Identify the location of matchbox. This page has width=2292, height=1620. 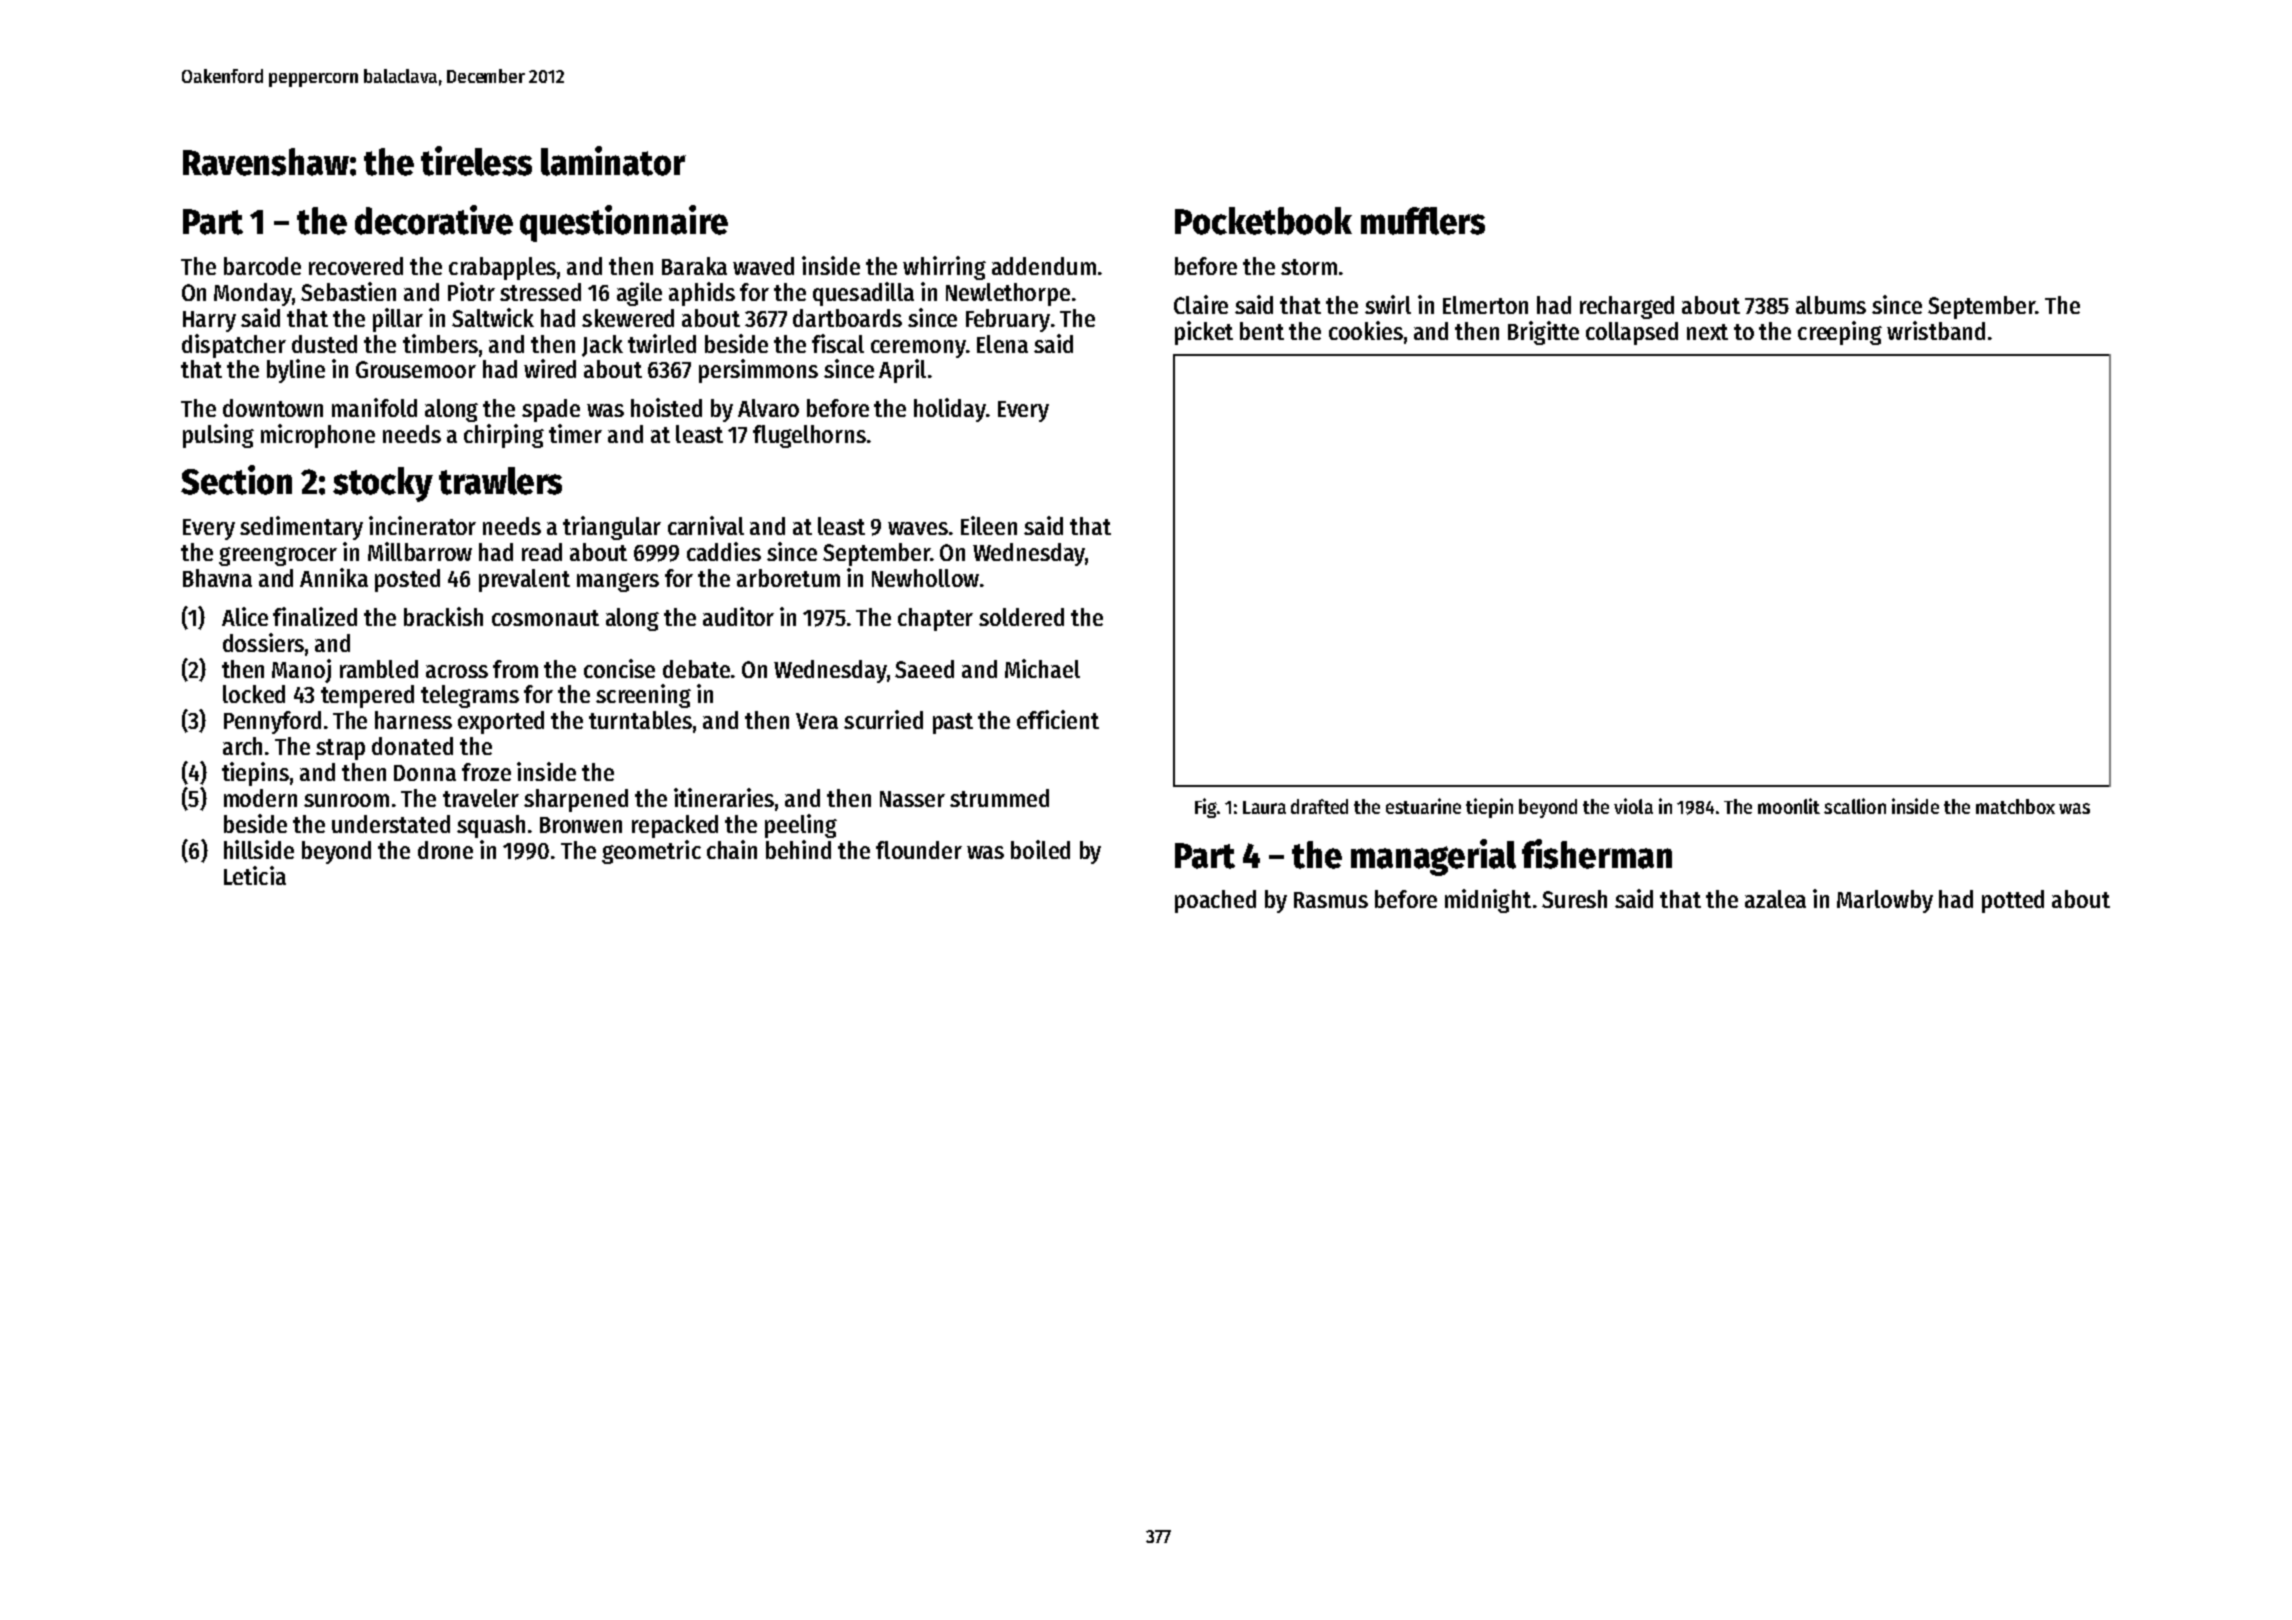
(2015, 806).
